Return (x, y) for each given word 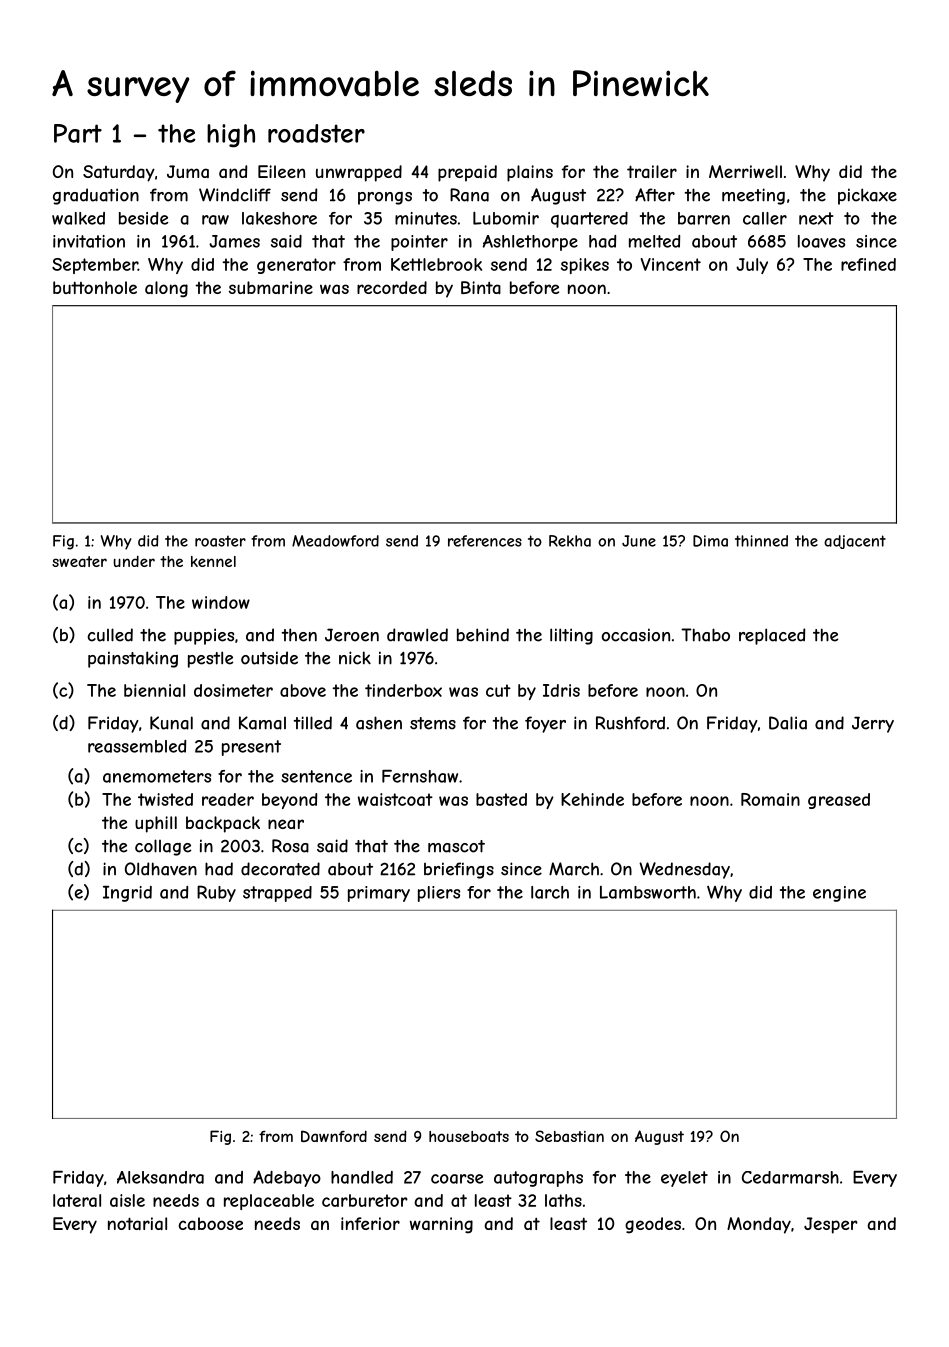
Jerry (873, 724)
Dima (710, 541)
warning (441, 1225)
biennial (154, 690)
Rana (469, 195)
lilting (571, 636)
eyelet (684, 1179)
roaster (220, 541)
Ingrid (127, 894)
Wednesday (684, 870)
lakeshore (279, 218)
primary (379, 894)
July (752, 266)
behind (483, 635)
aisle (127, 1200)
